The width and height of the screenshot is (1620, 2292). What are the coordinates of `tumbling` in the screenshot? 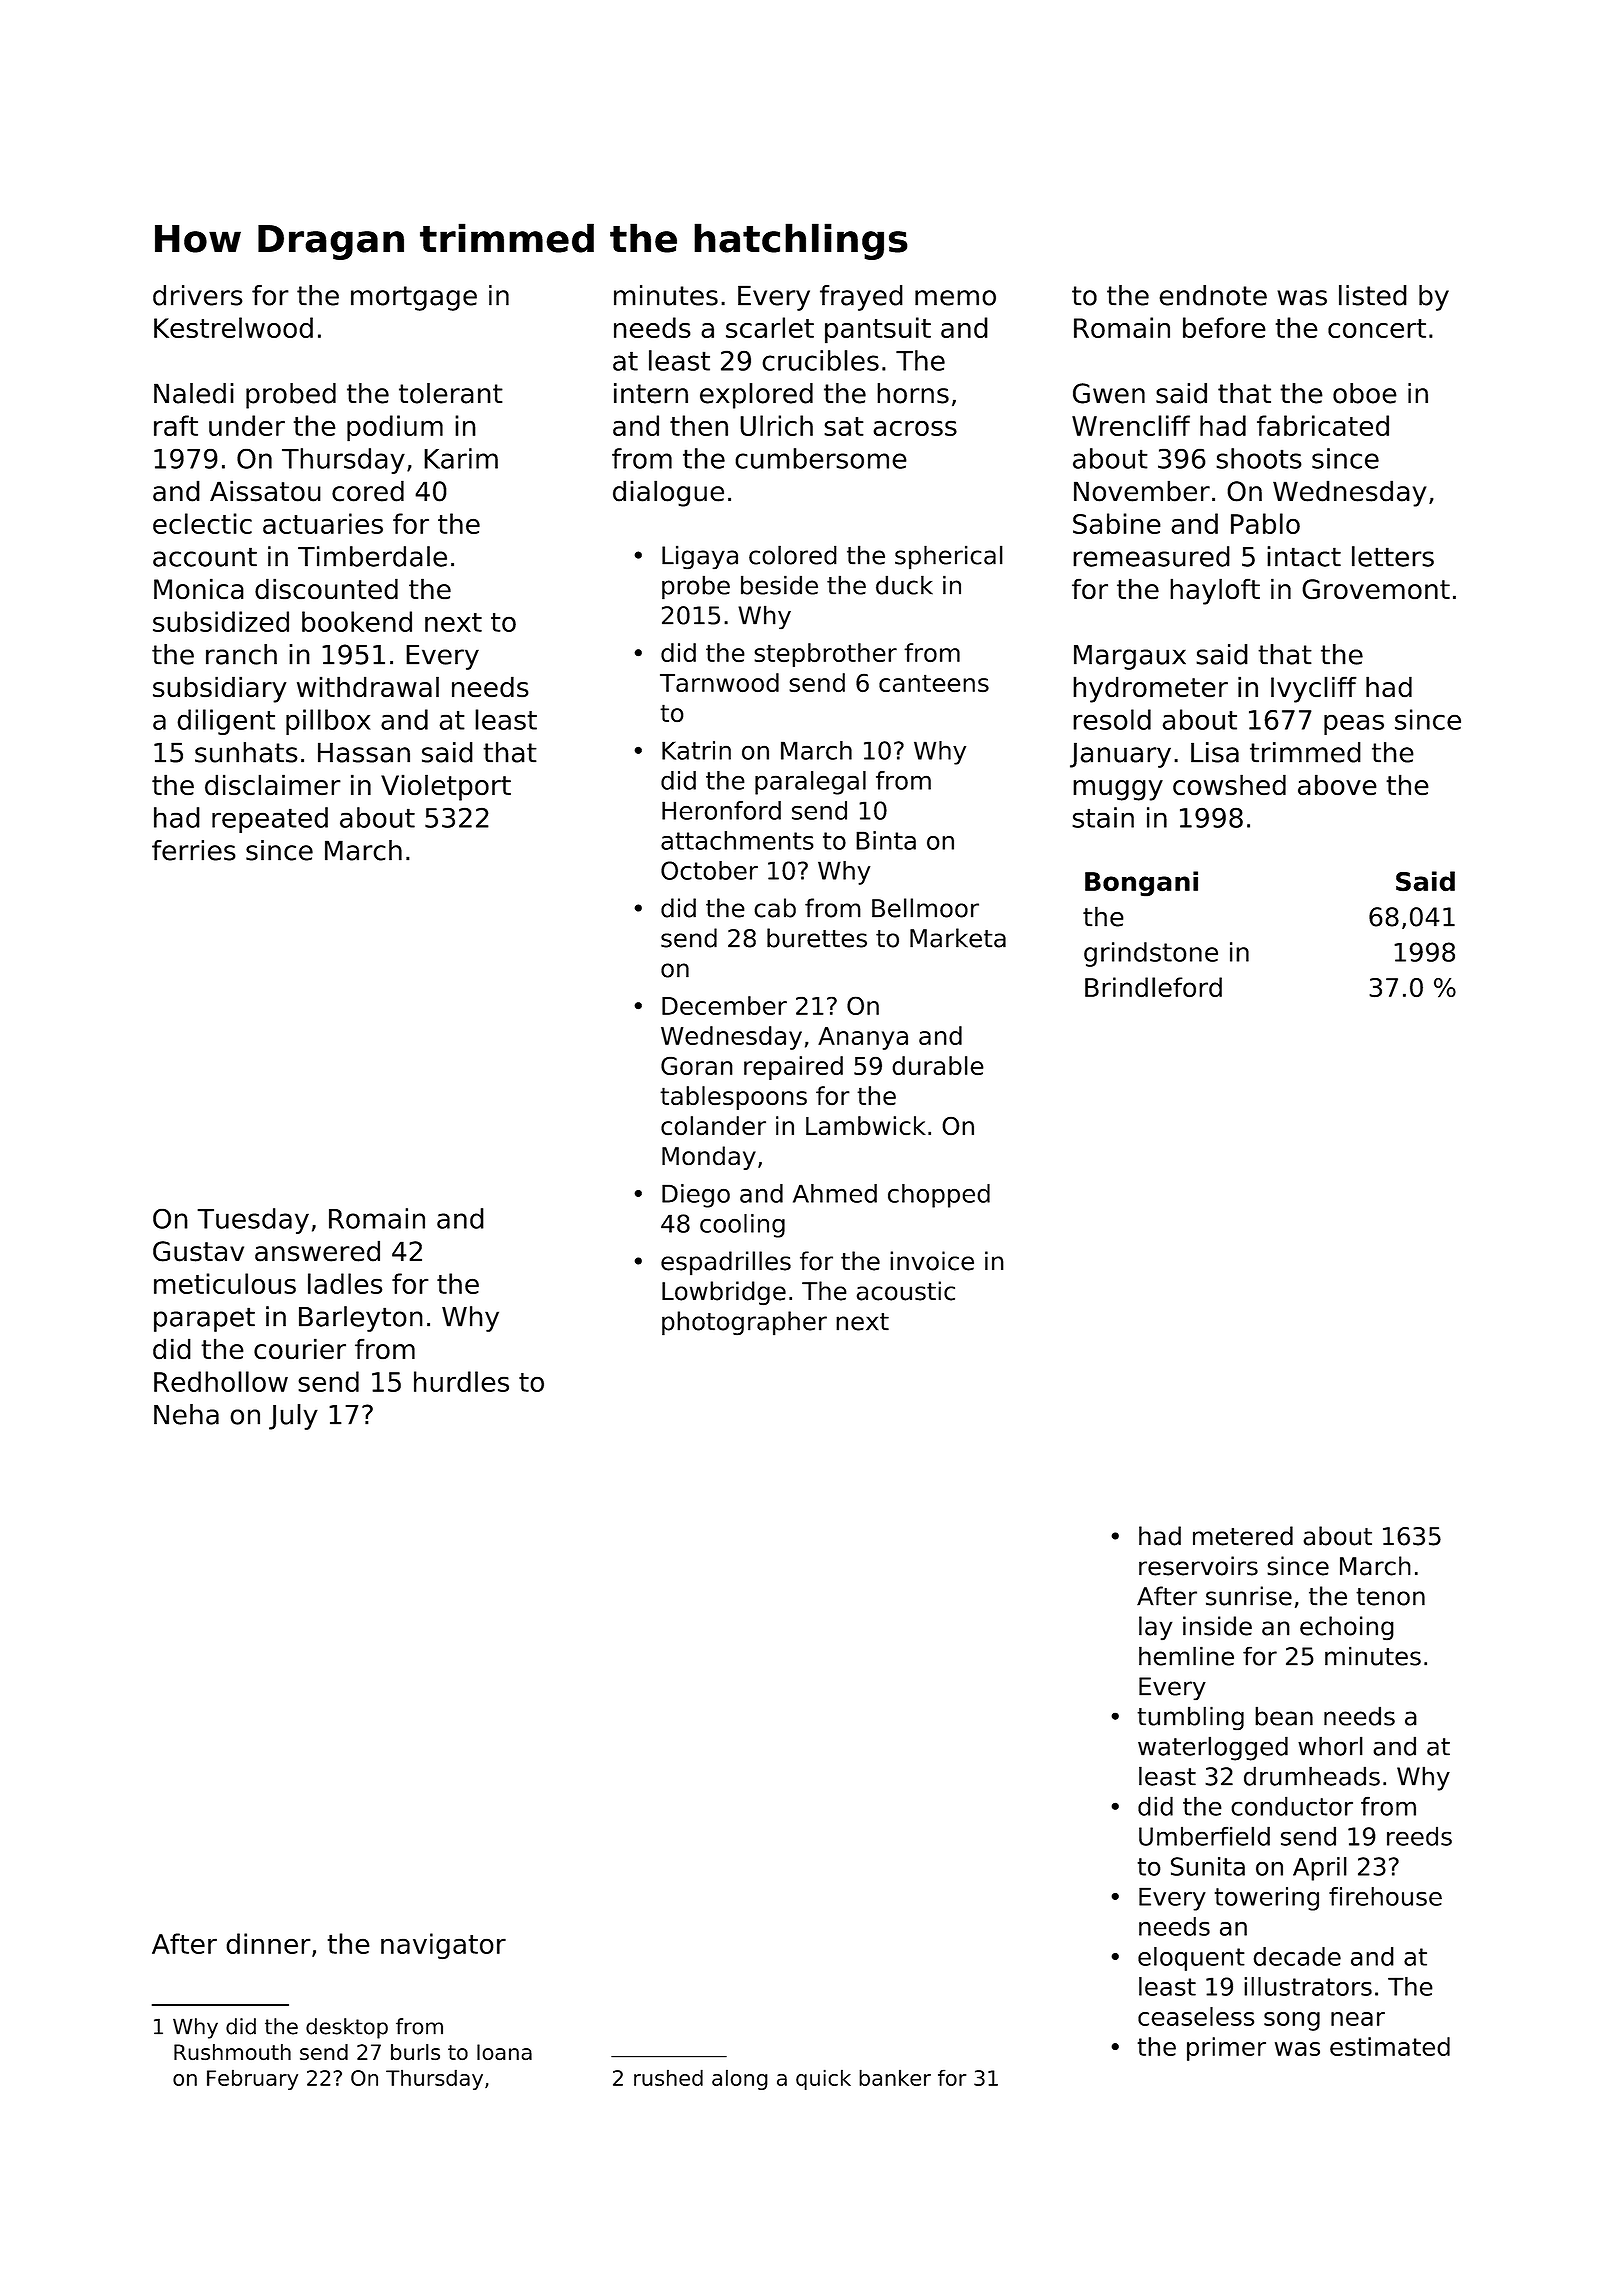 It's located at (1190, 1718).
